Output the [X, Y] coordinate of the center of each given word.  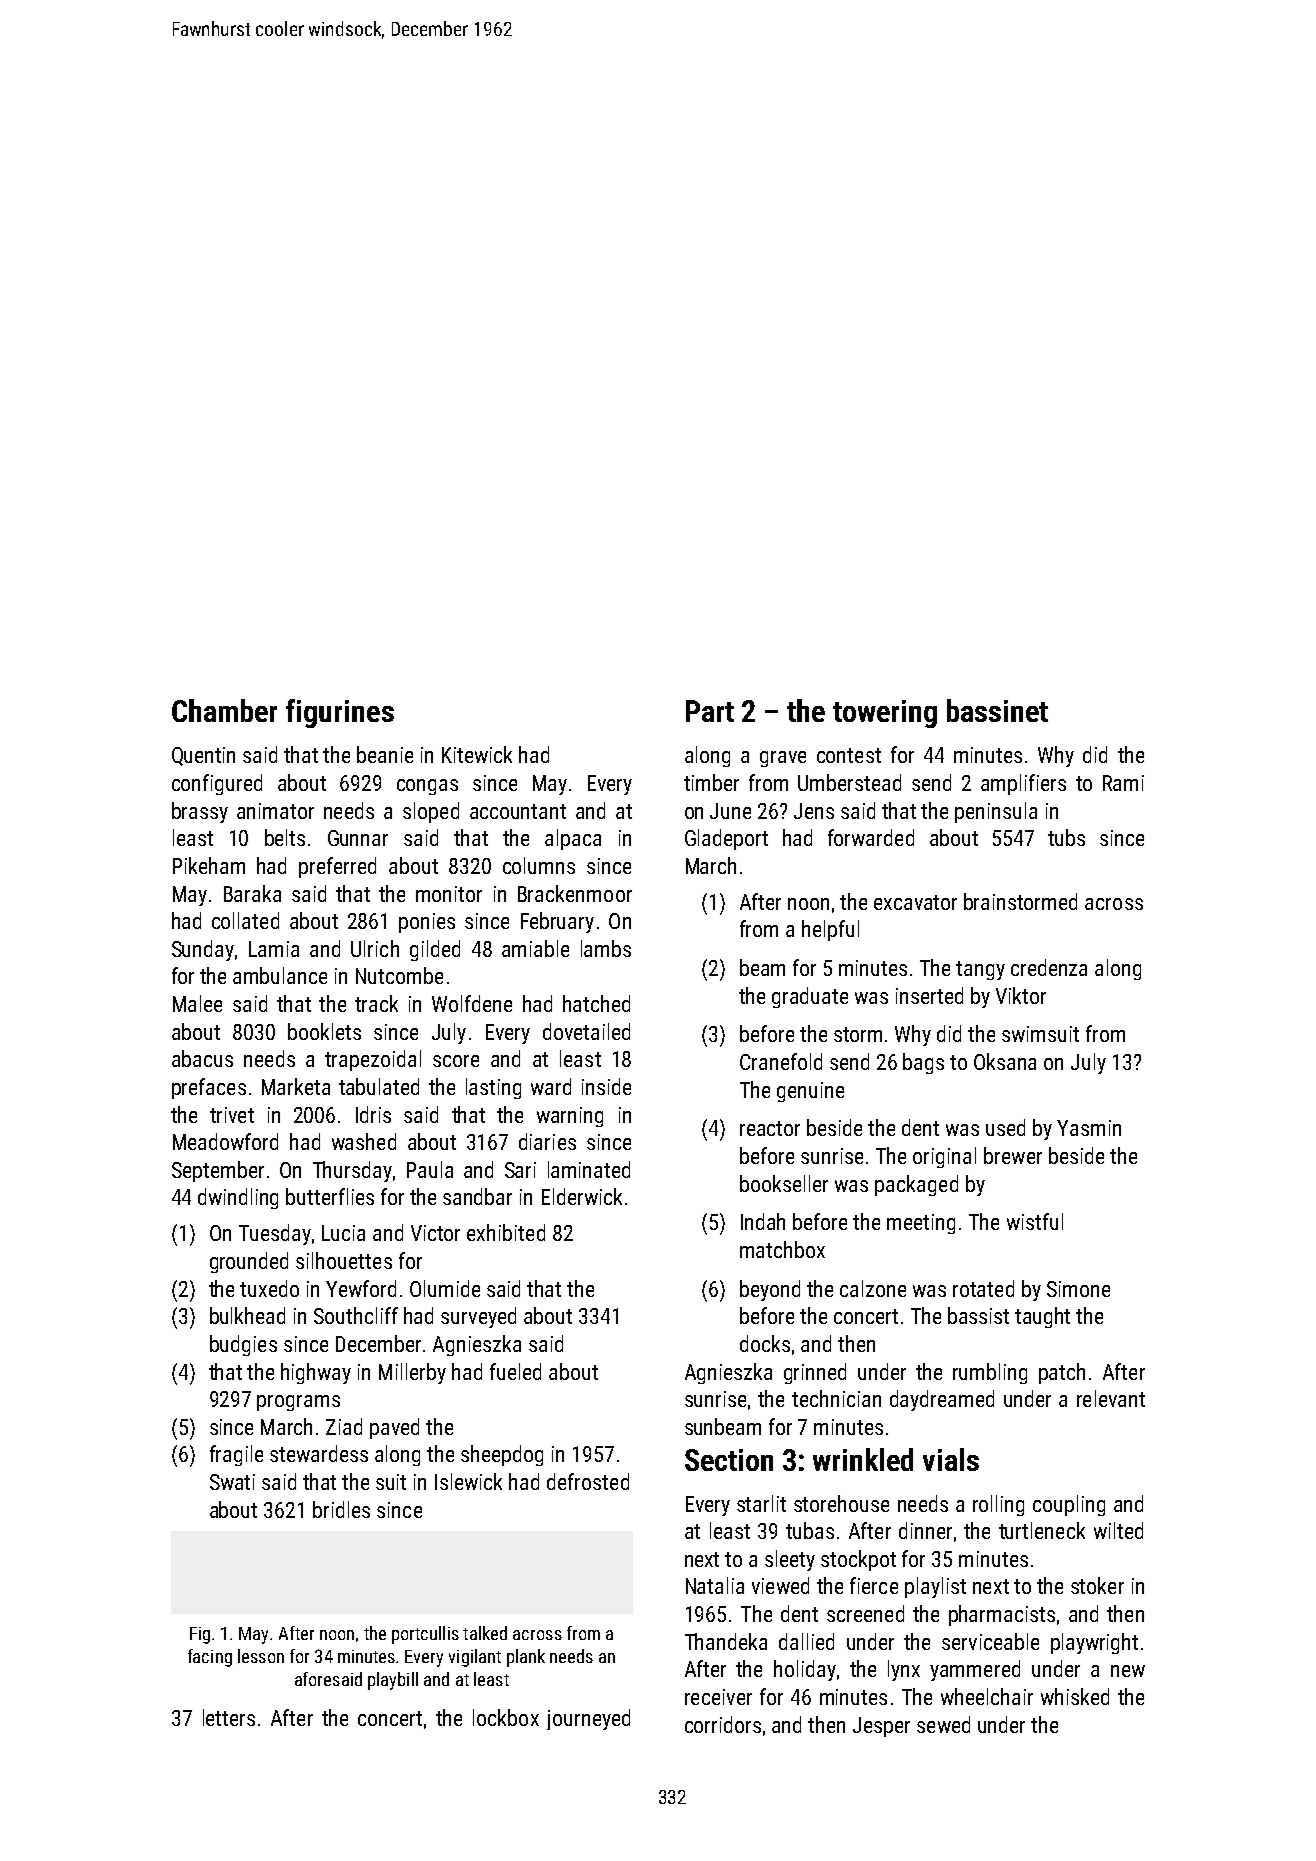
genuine [810, 1092]
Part [710, 711]
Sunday [203, 950]
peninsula [996, 812]
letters [229, 1717]
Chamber [224, 710]
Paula [430, 1169]
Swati [232, 1482]
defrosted [588, 1481]
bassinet [997, 710]
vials [951, 1459]
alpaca [573, 839]
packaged [916, 1185]
